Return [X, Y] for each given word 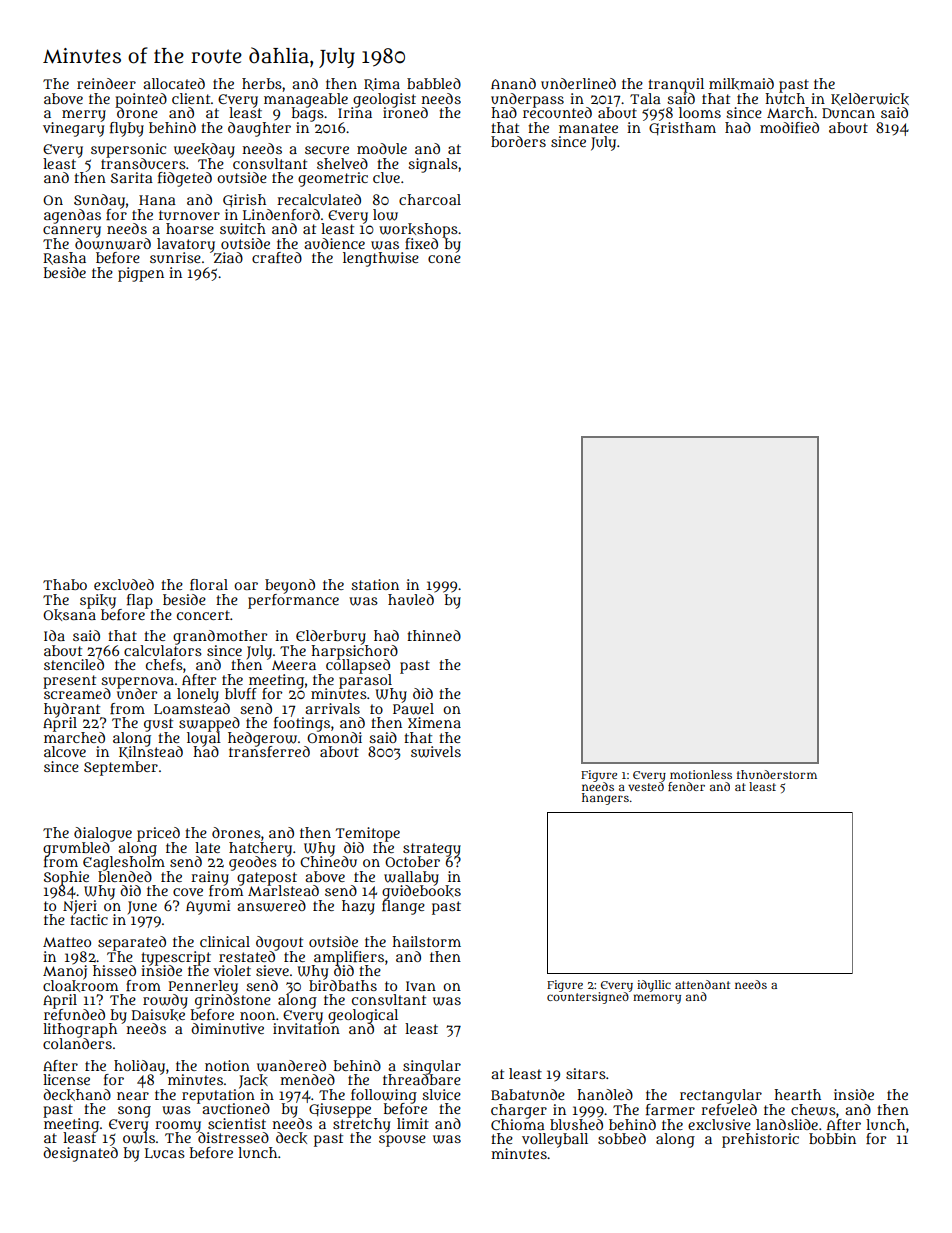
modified [789, 127]
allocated [174, 83]
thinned [434, 635]
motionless [701, 774]
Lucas [165, 1153]
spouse [402, 1141]
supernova [137, 682]
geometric [333, 179]
